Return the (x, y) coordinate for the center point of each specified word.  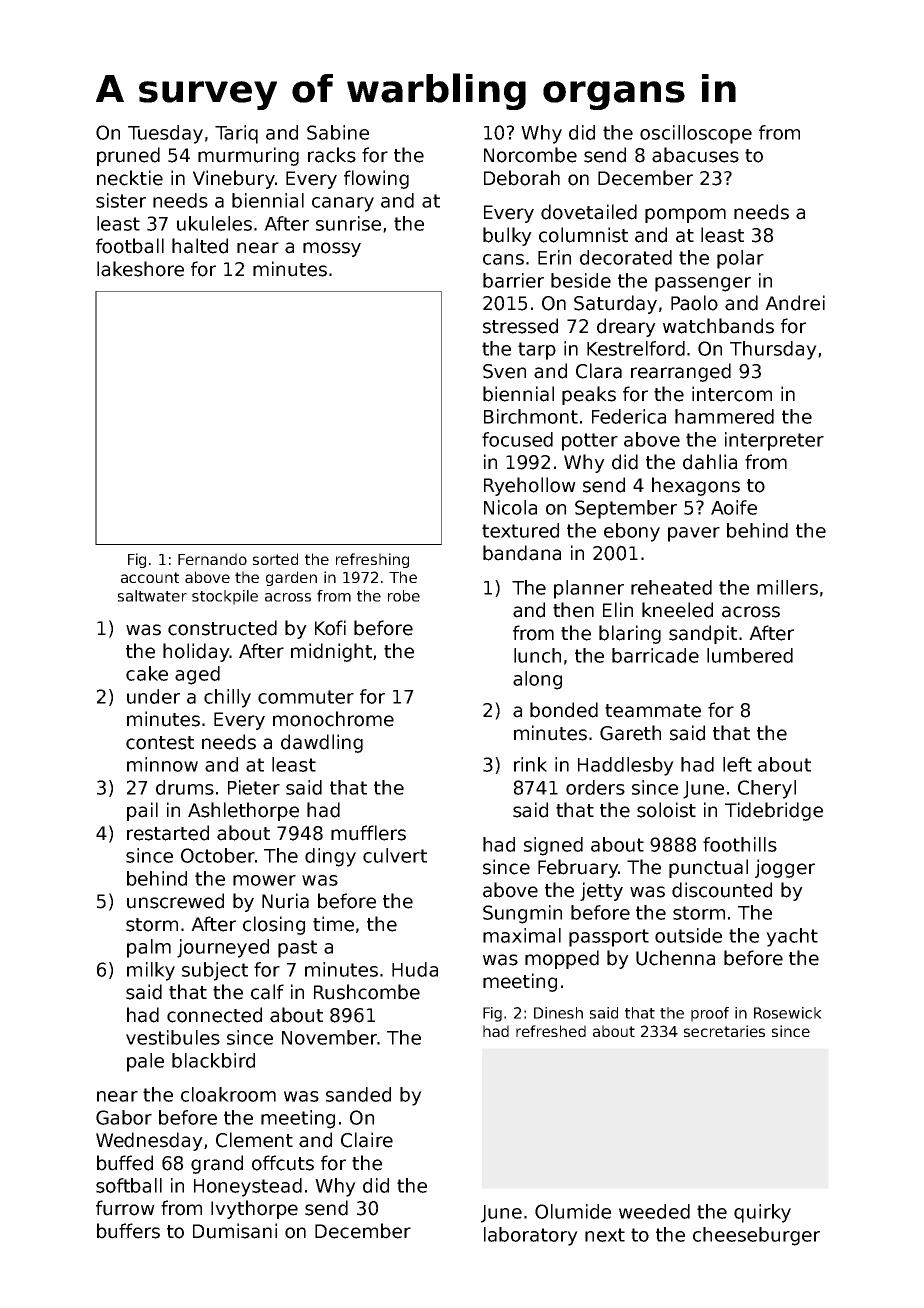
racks (332, 155)
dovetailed (589, 212)
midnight (331, 652)
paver (694, 534)
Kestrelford (636, 348)
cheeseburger (756, 1236)
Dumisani (235, 1231)
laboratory (531, 1236)
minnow (162, 764)
